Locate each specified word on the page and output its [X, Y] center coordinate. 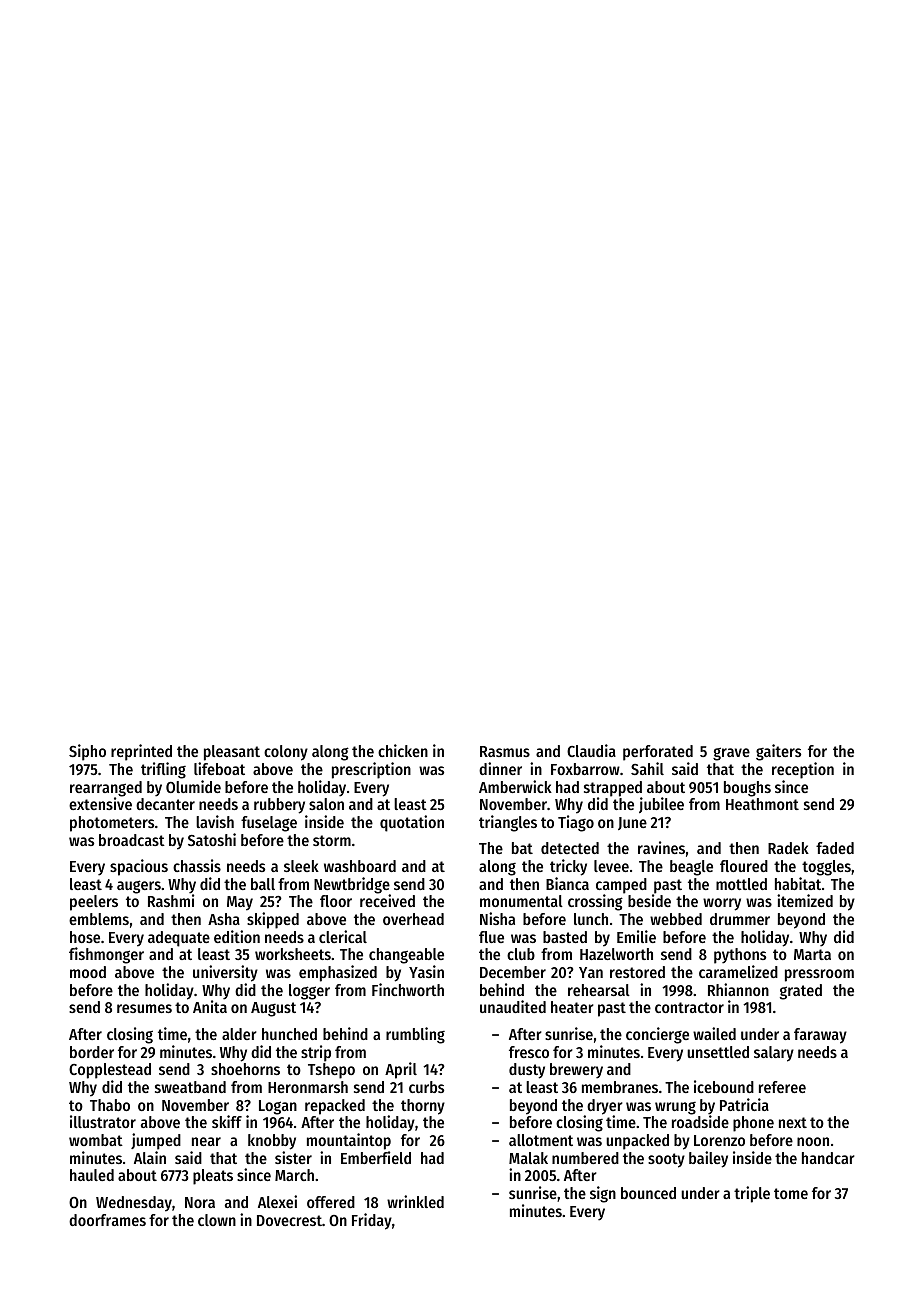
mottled [741, 884]
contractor [689, 1007]
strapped [613, 789]
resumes [144, 1008]
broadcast [132, 840]
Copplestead [110, 1071]
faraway [820, 1036]
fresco [529, 1052]
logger [309, 992]
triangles [508, 823]
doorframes [107, 1220]
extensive [100, 803]
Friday [372, 1221]
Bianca [567, 883]
